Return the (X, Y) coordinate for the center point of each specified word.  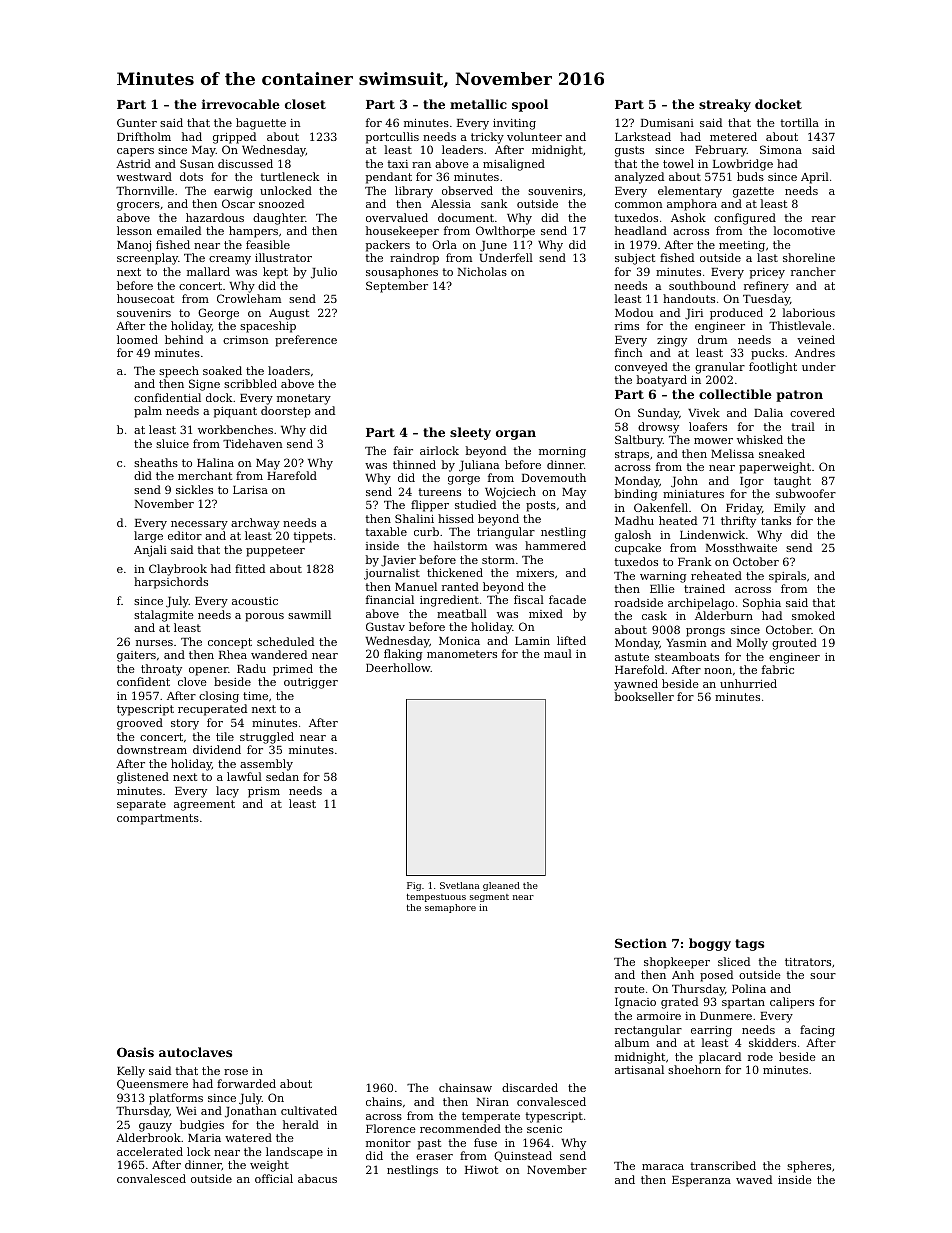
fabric (778, 669)
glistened (143, 778)
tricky (487, 138)
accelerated (150, 1151)
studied (475, 504)
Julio (324, 273)
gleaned (501, 886)
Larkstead (643, 136)
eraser (434, 1157)
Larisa (250, 490)
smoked (813, 615)
